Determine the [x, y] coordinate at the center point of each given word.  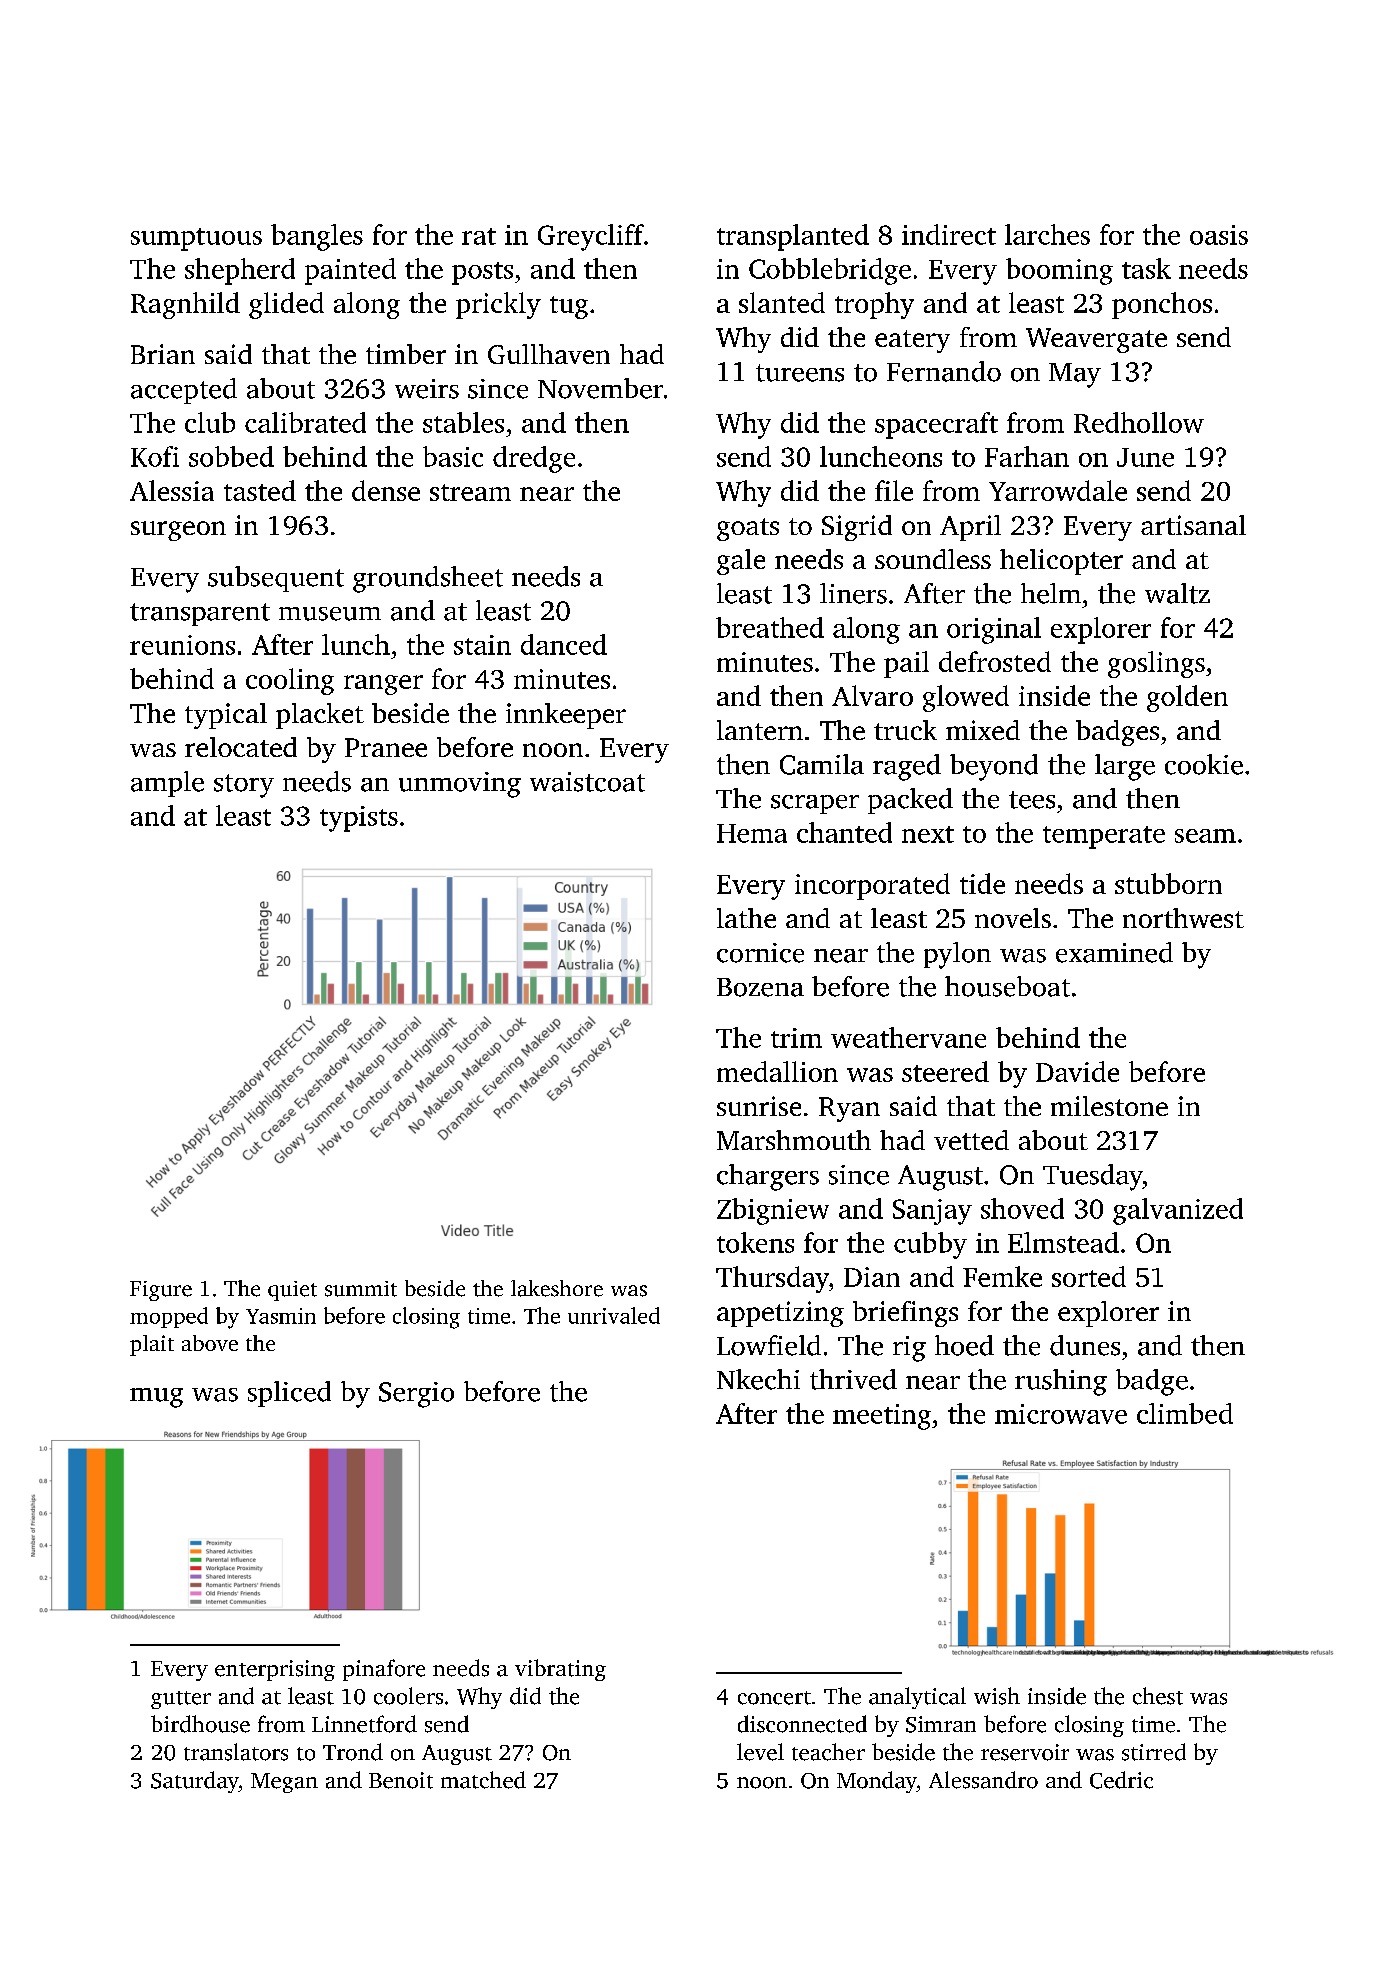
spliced [289, 1394]
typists [359, 819]
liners [853, 593]
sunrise [759, 1106]
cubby [930, 1245]
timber [406, 354]
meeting [882, 1417]
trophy [874, 305]
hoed [964, 1345]
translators [236, 1752]
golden [1187, 698]
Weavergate [1096, 340]
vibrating [560, 1670]
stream [470, 492]
